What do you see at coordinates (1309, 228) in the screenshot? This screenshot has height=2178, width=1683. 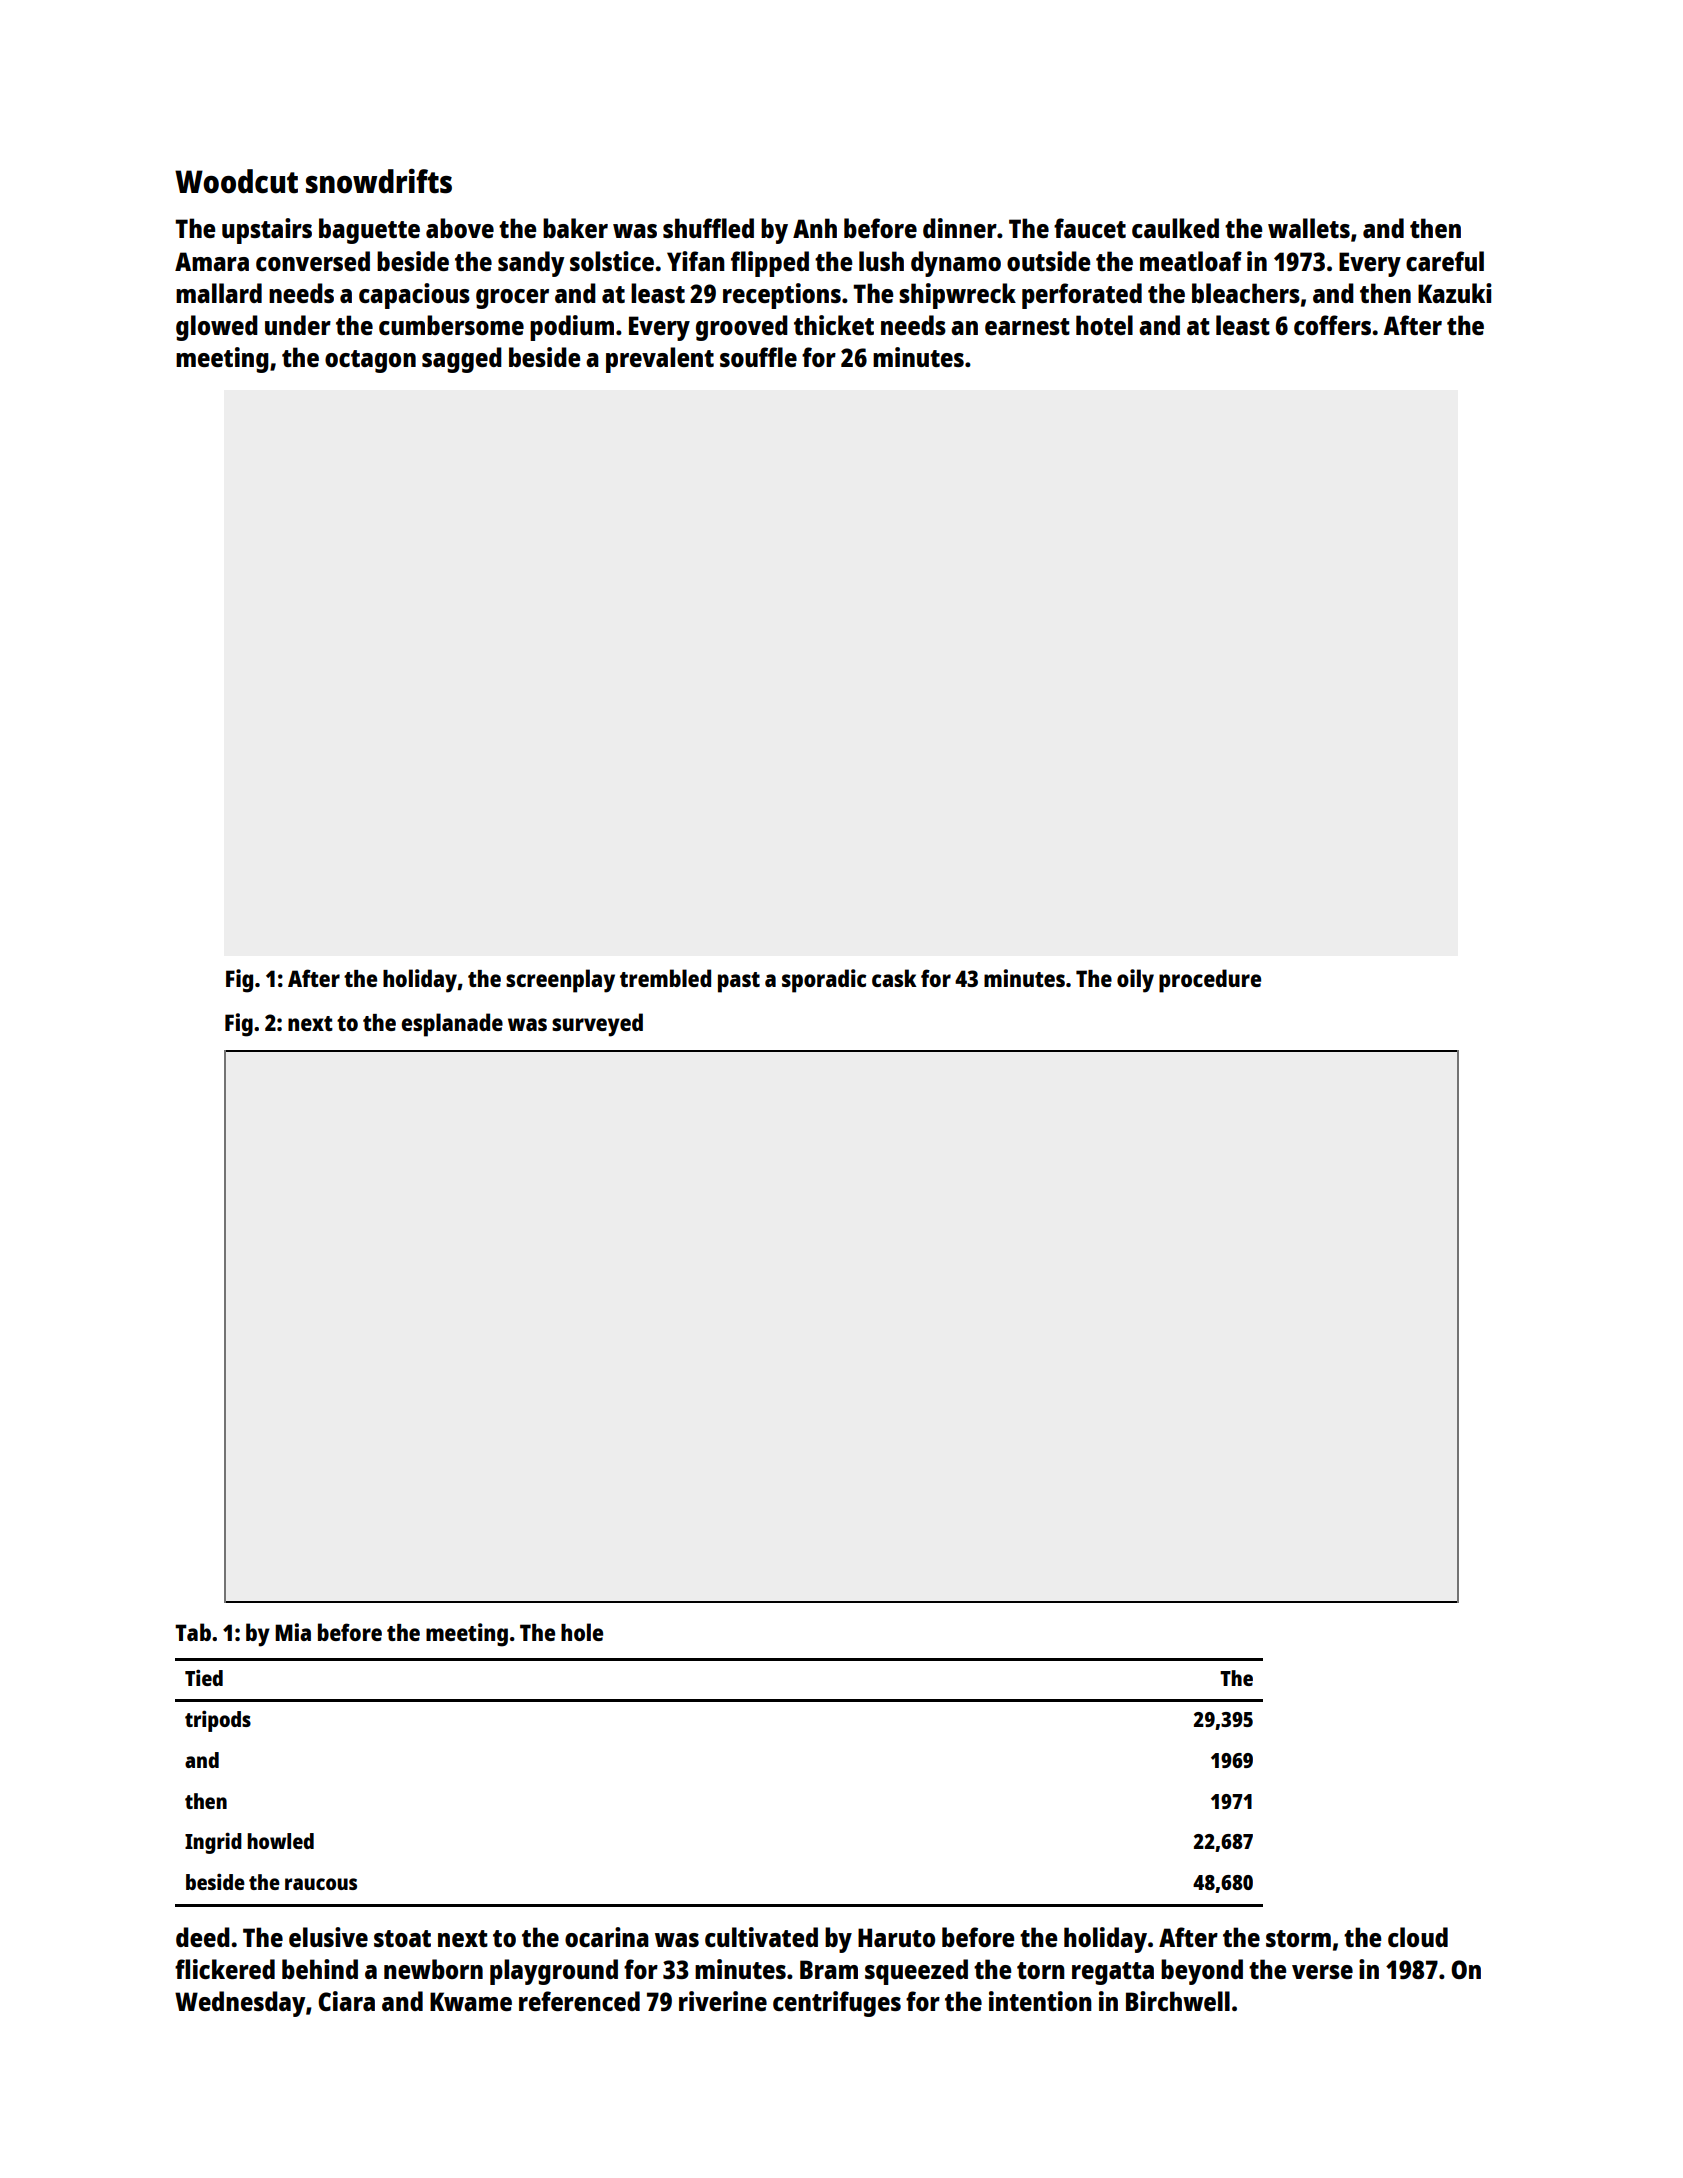 I see `wallets` at bounding box center [1309, 228].
